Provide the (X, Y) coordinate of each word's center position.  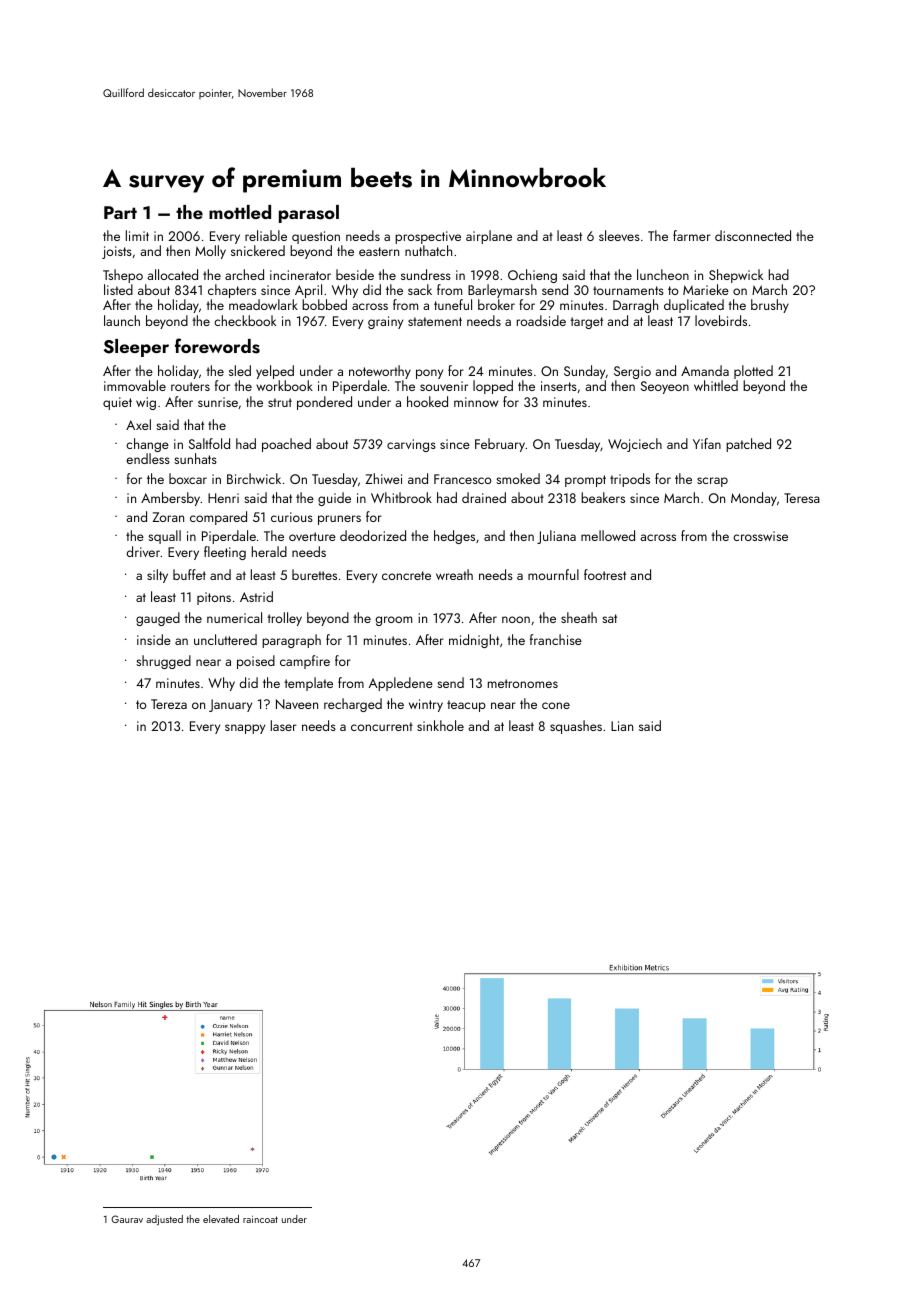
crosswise (760, 536)
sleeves (619, 235)
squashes (576, 727)
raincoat (260, 1219)
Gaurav (127, 1219)
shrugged (163, 662)
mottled (240, 212)
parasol (309, 214)
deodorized (373, 535)
